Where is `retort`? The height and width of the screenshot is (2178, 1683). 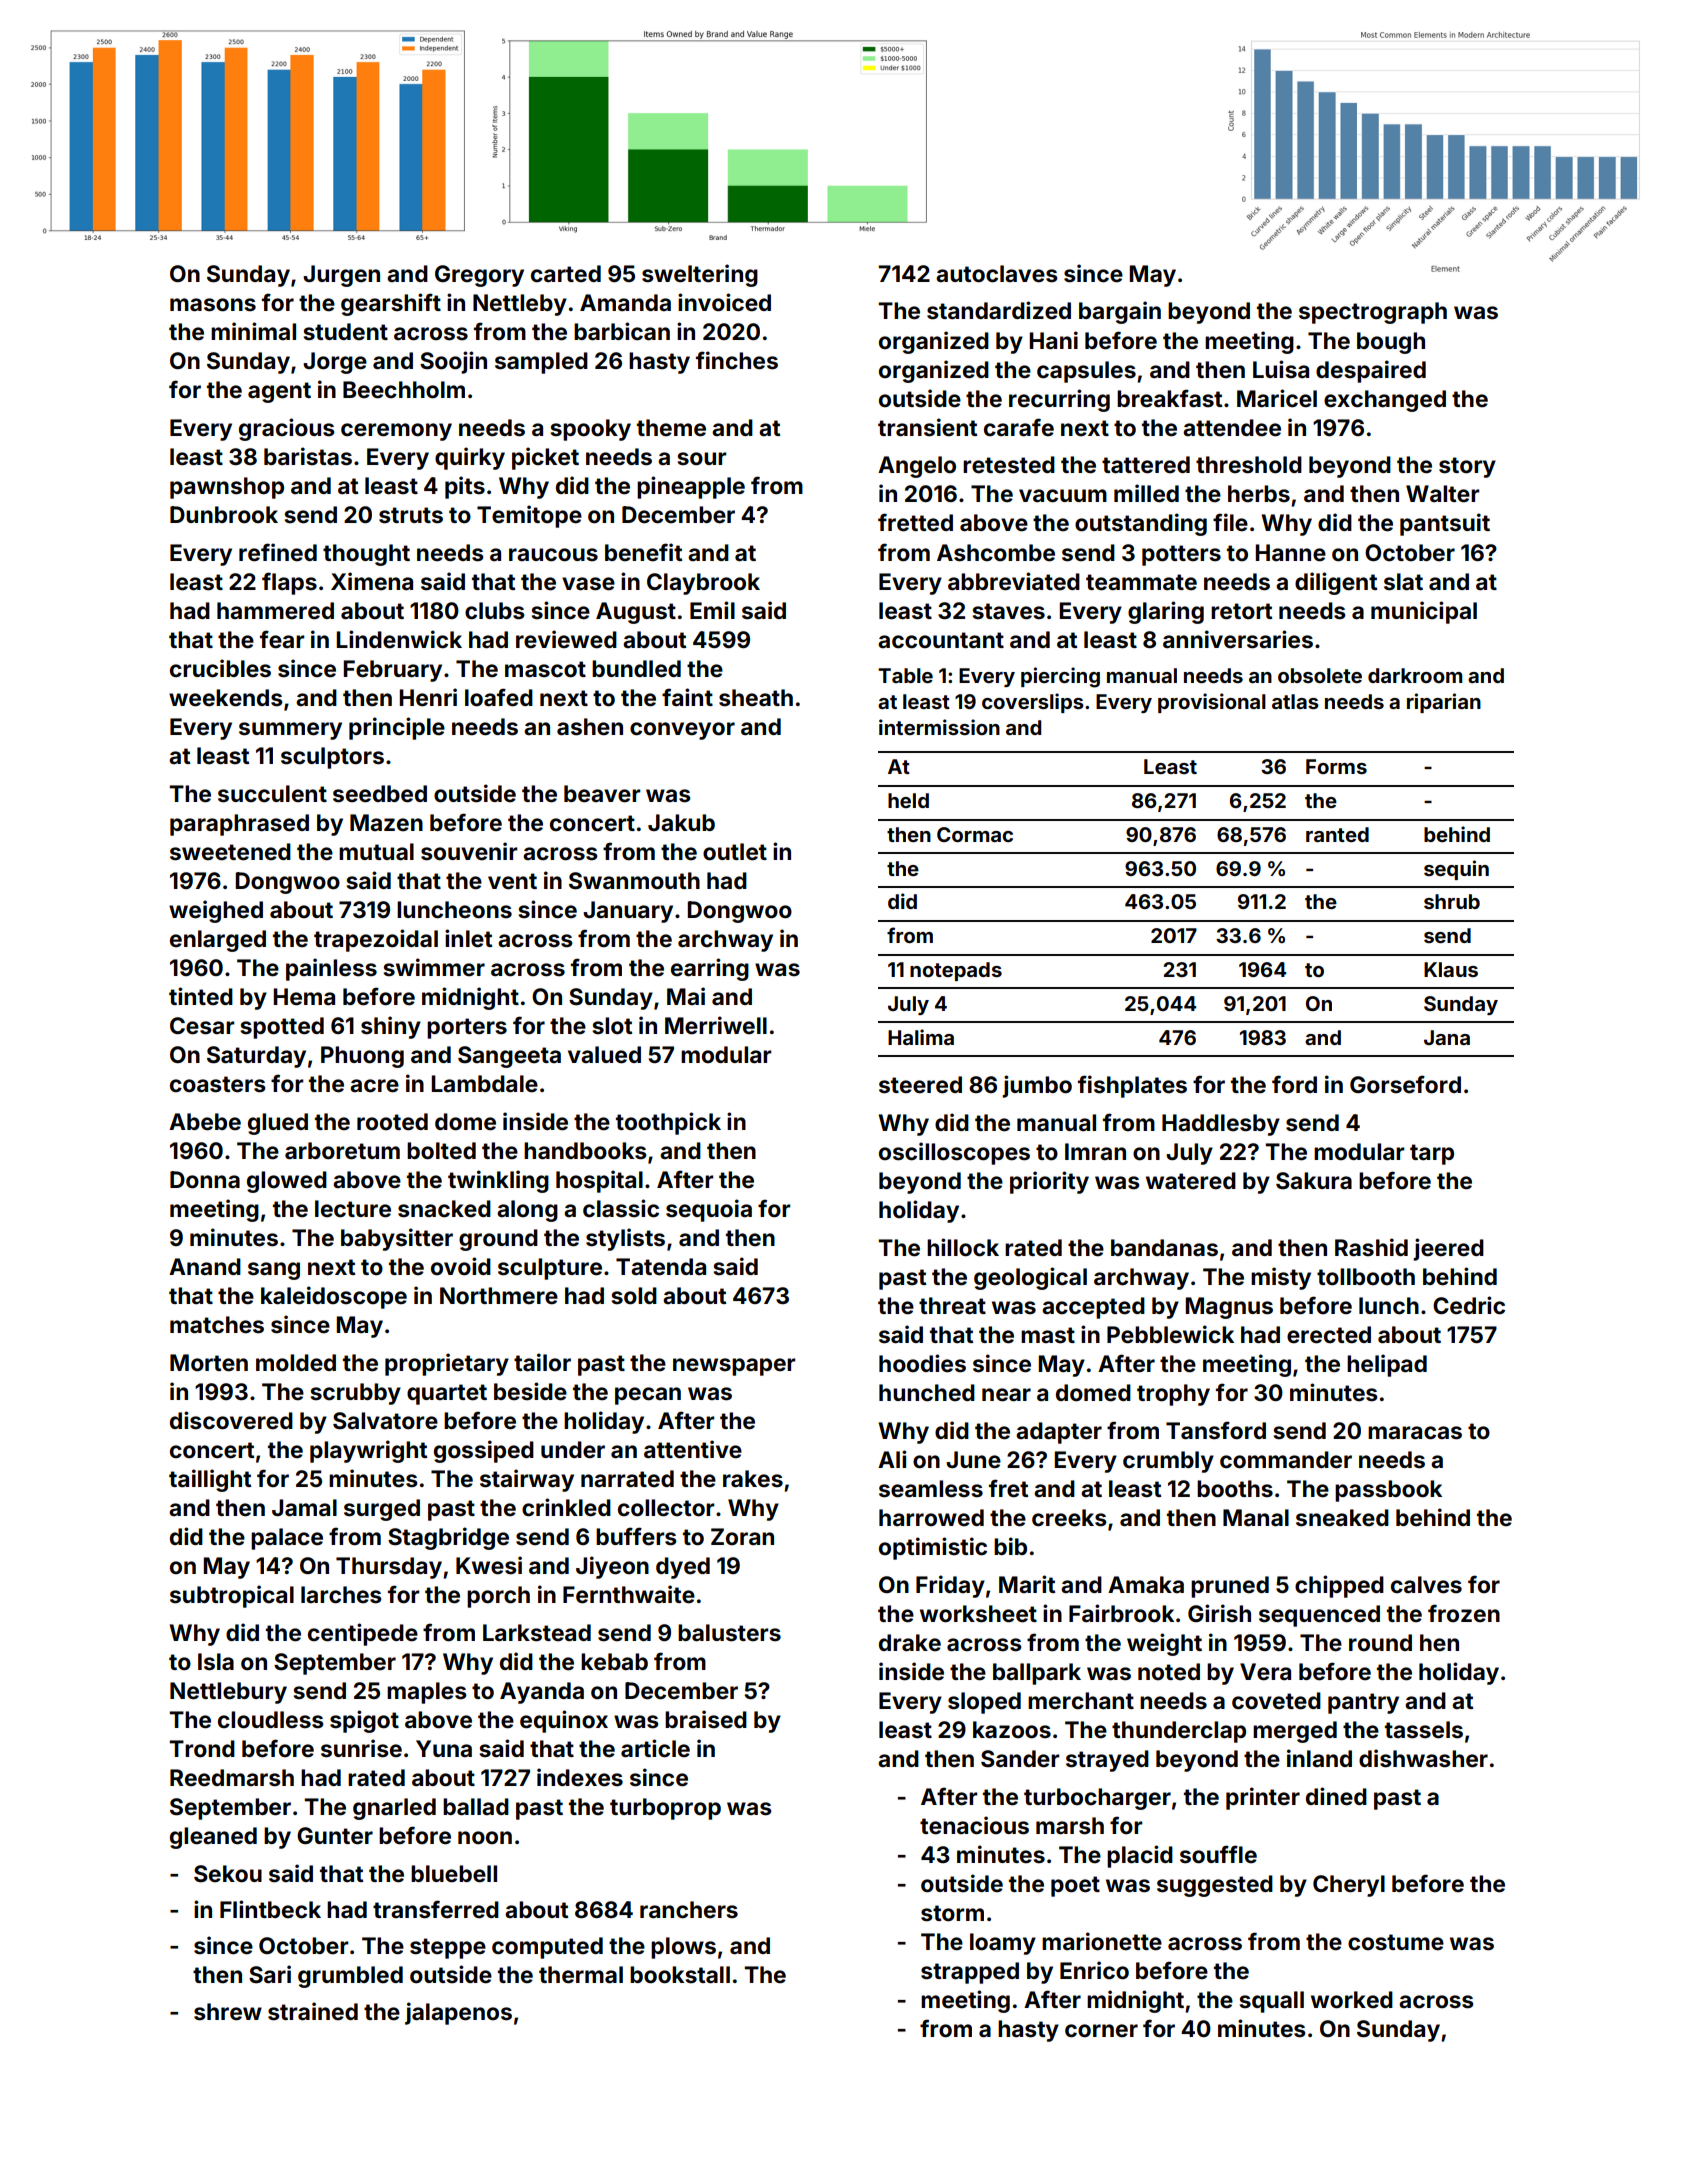 retort is located at coordinates (1241, 611).
